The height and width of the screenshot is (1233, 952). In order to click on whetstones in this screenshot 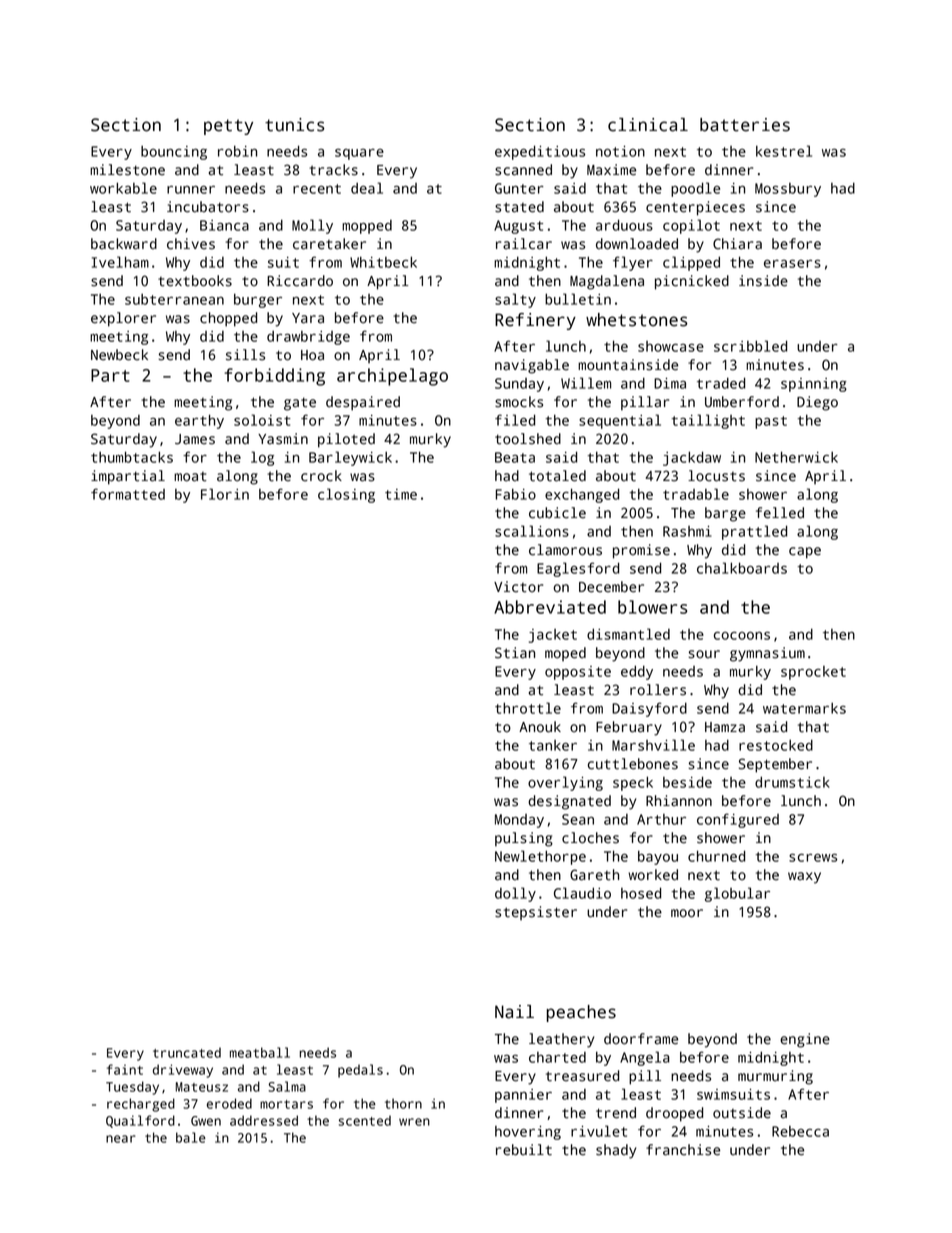, I will do `click(637, 320)`.
